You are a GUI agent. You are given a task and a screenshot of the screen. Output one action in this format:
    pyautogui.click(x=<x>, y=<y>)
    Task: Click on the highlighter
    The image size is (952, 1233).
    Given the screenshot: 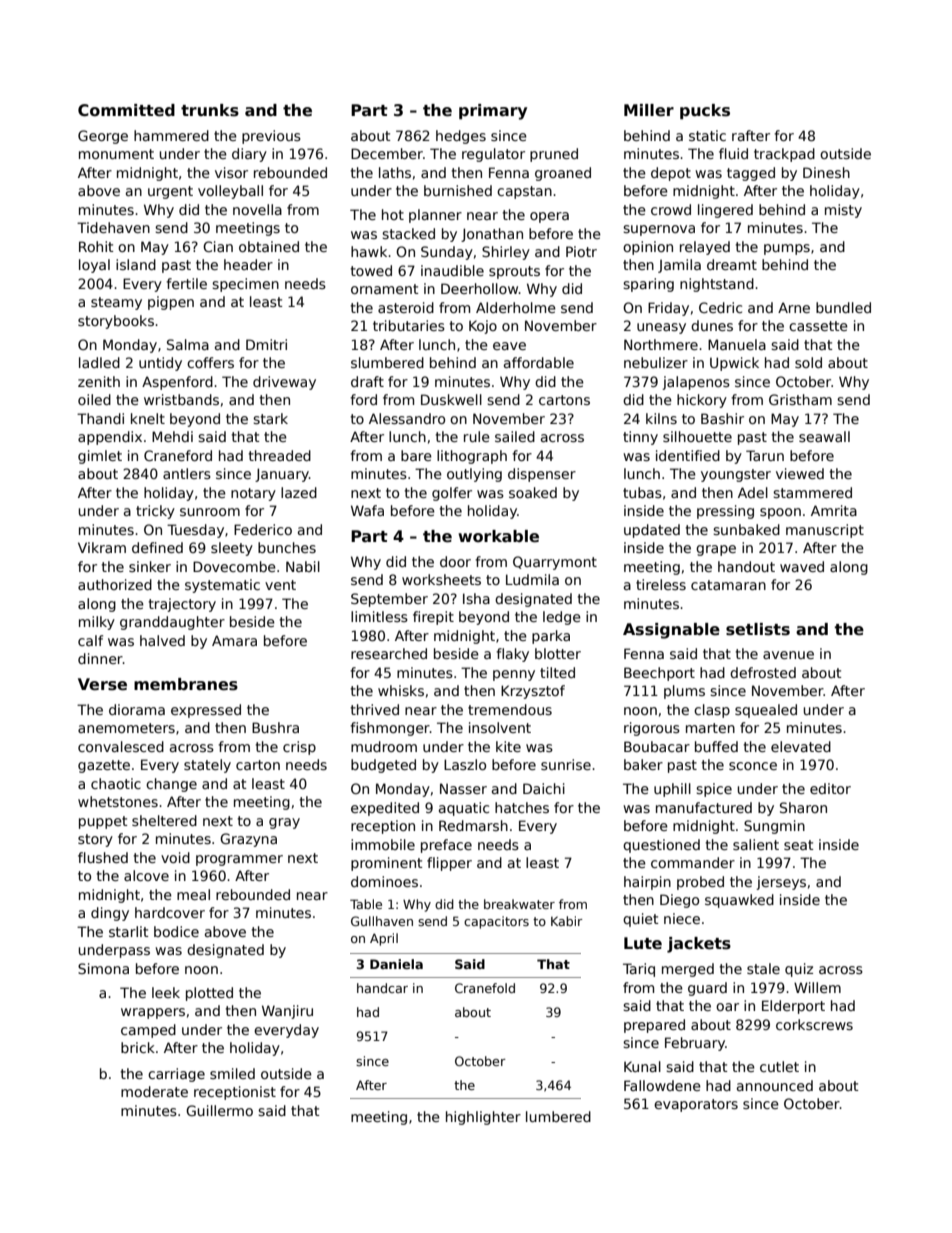 What is the action you would take?
    pyautogui.click(x=483, y=1118)
